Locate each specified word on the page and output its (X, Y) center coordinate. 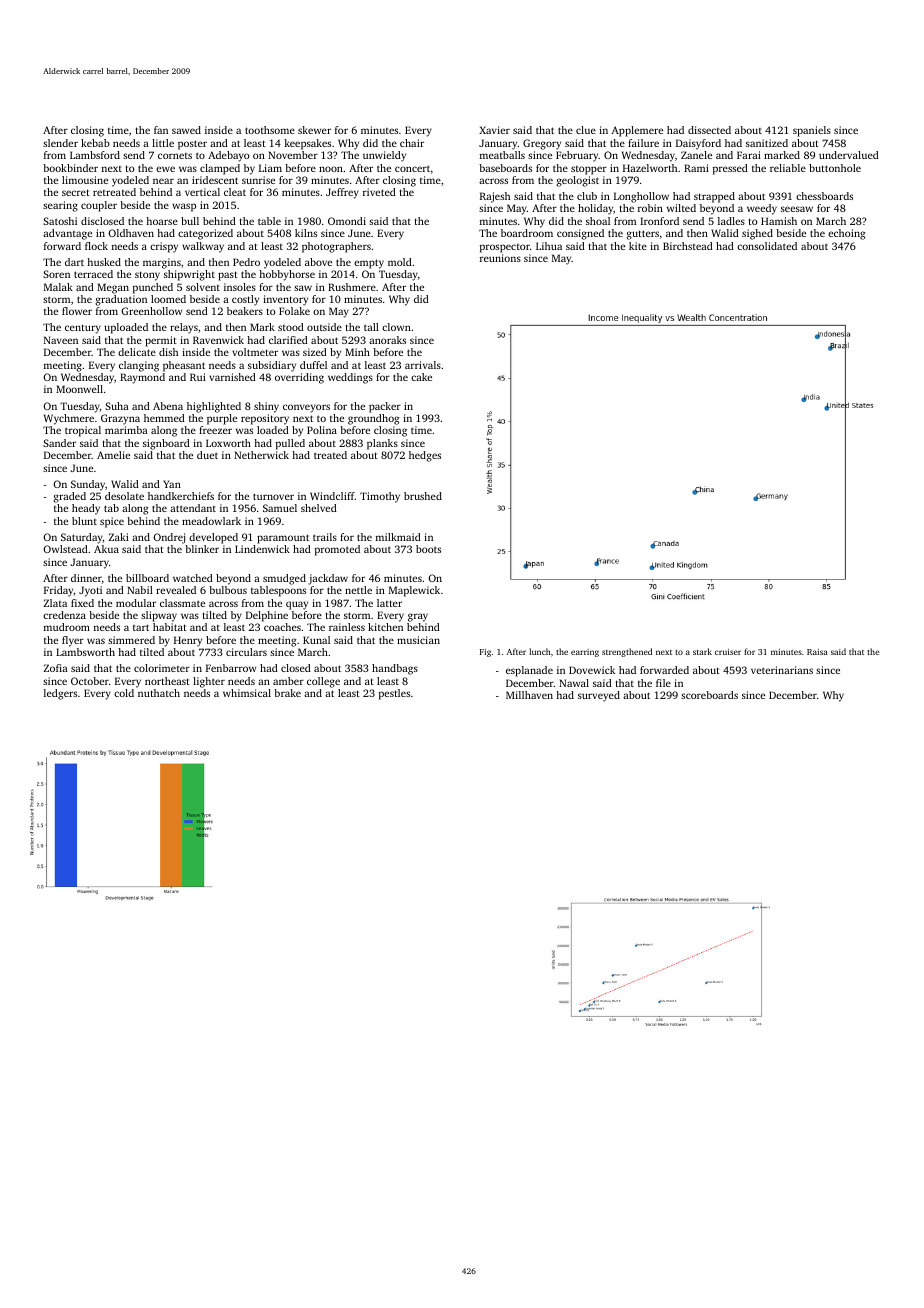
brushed (423, 496)
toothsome (270, 130)
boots (428, 549)
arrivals (423, 365)
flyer (73, 641)
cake (421, 377)
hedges (425, 456)
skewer (314, 130)
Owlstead (65, 549)
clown (396, 327)
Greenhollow (151, 311)
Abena (168, 406)
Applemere (637, 131)
